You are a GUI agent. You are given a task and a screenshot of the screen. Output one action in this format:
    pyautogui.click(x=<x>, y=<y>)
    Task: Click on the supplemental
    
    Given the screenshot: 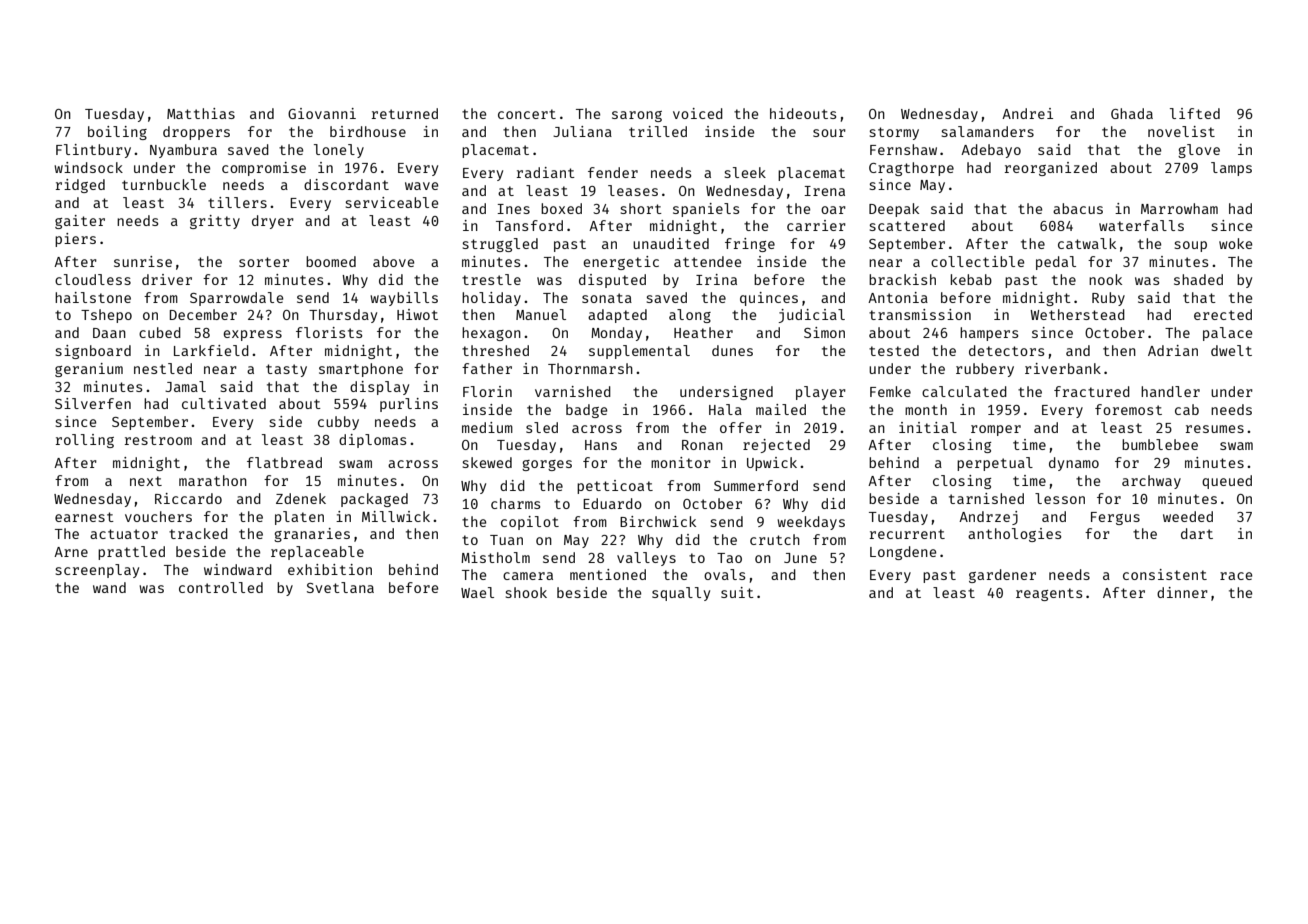 What is the action you would take?
    pyautogui.click(x=639, y=352)
